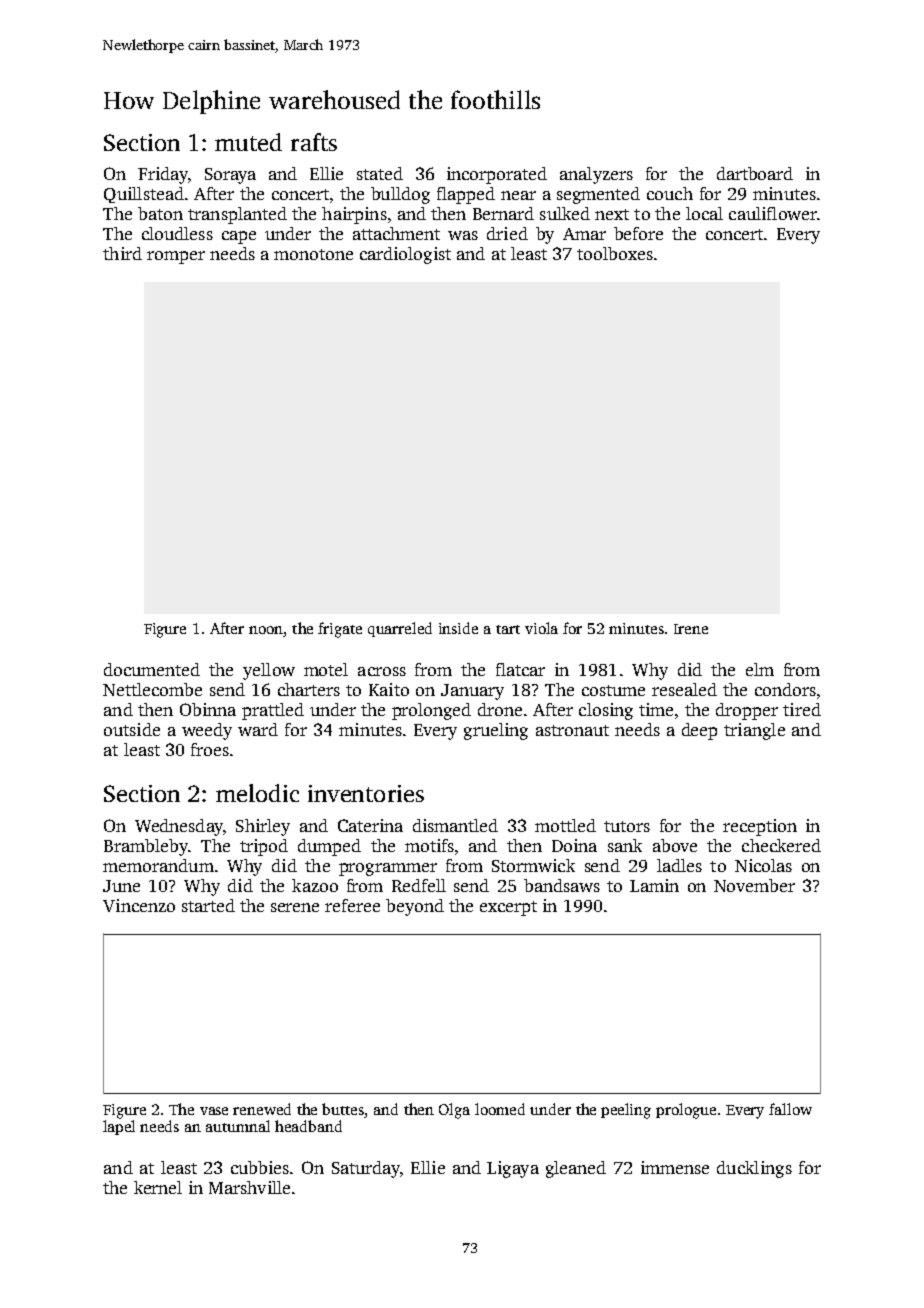  I want to click on cauliflower, so click(773, 213).
